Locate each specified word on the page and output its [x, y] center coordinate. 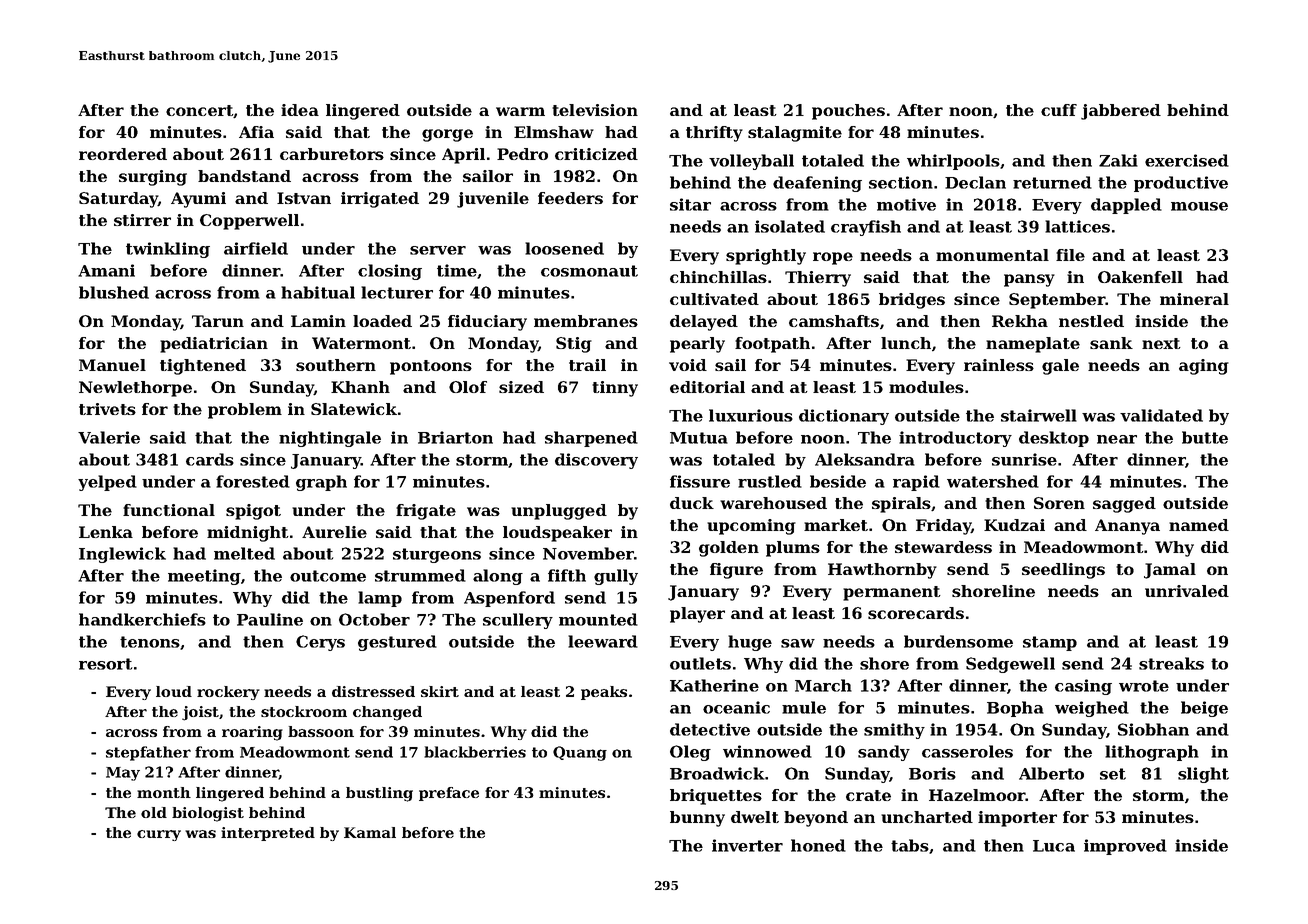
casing [1083, 687]
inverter [747, 845]
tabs [910, 845]
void [688, 365]
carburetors [332, 154]
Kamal [370, 832]
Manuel [112, 365]
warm [520, 111]
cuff [1059, 110]
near [1117, 439]
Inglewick [122, 555]
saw [798, 643]
